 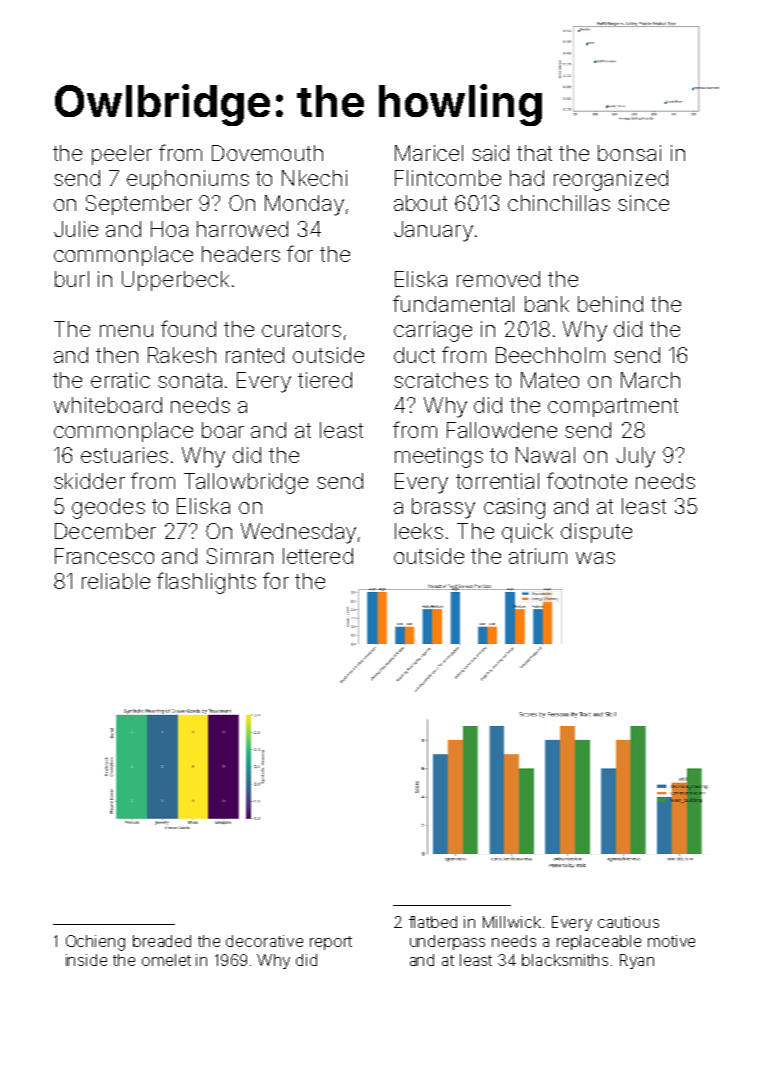 What do you see at coordinates (116, 581) in the screenshot?
I see `reliable` at bounding box center [116, 581].
